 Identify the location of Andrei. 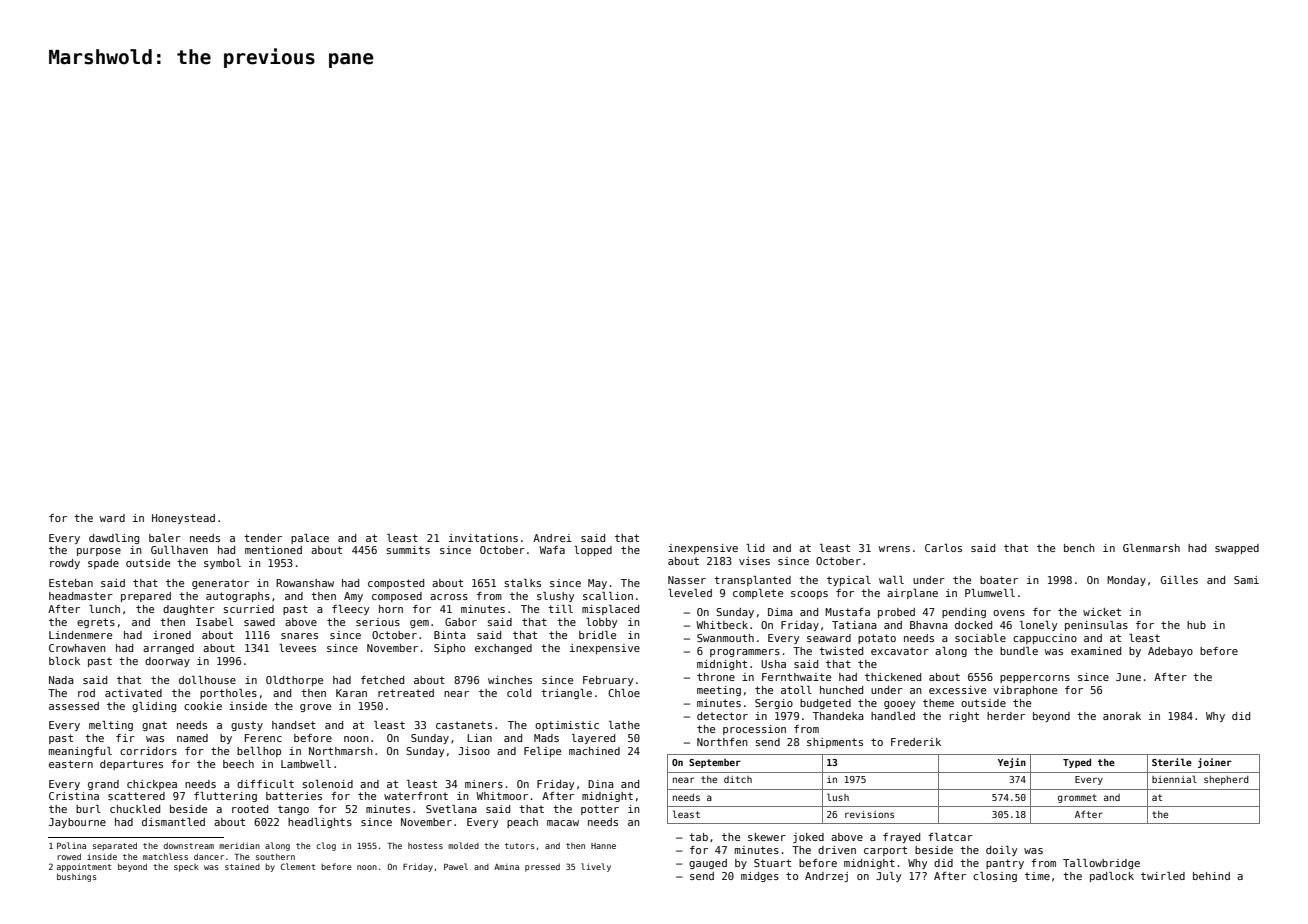
(552, 538).
